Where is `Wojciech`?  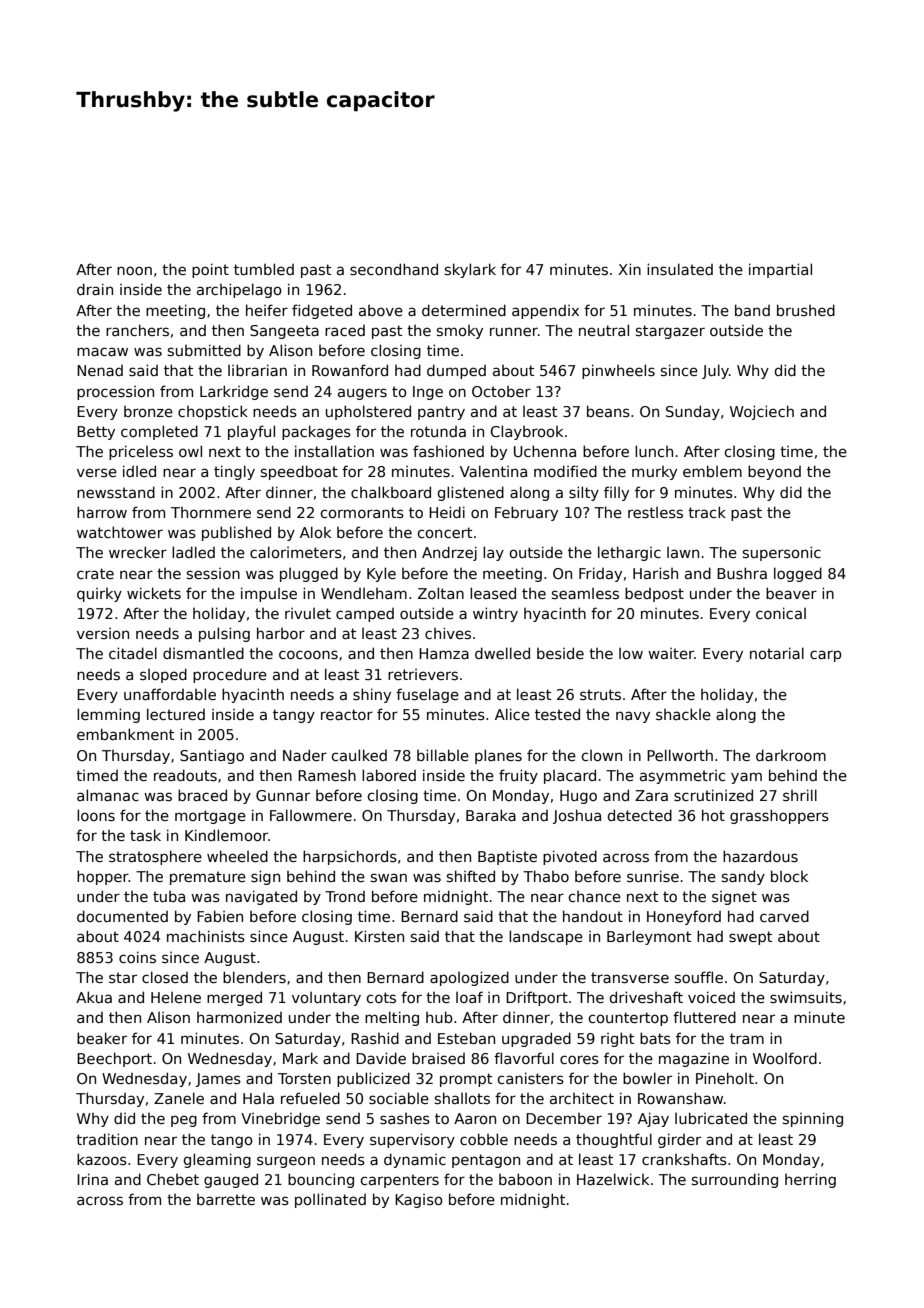
Wojciech is located at coordinates (762, 412).
